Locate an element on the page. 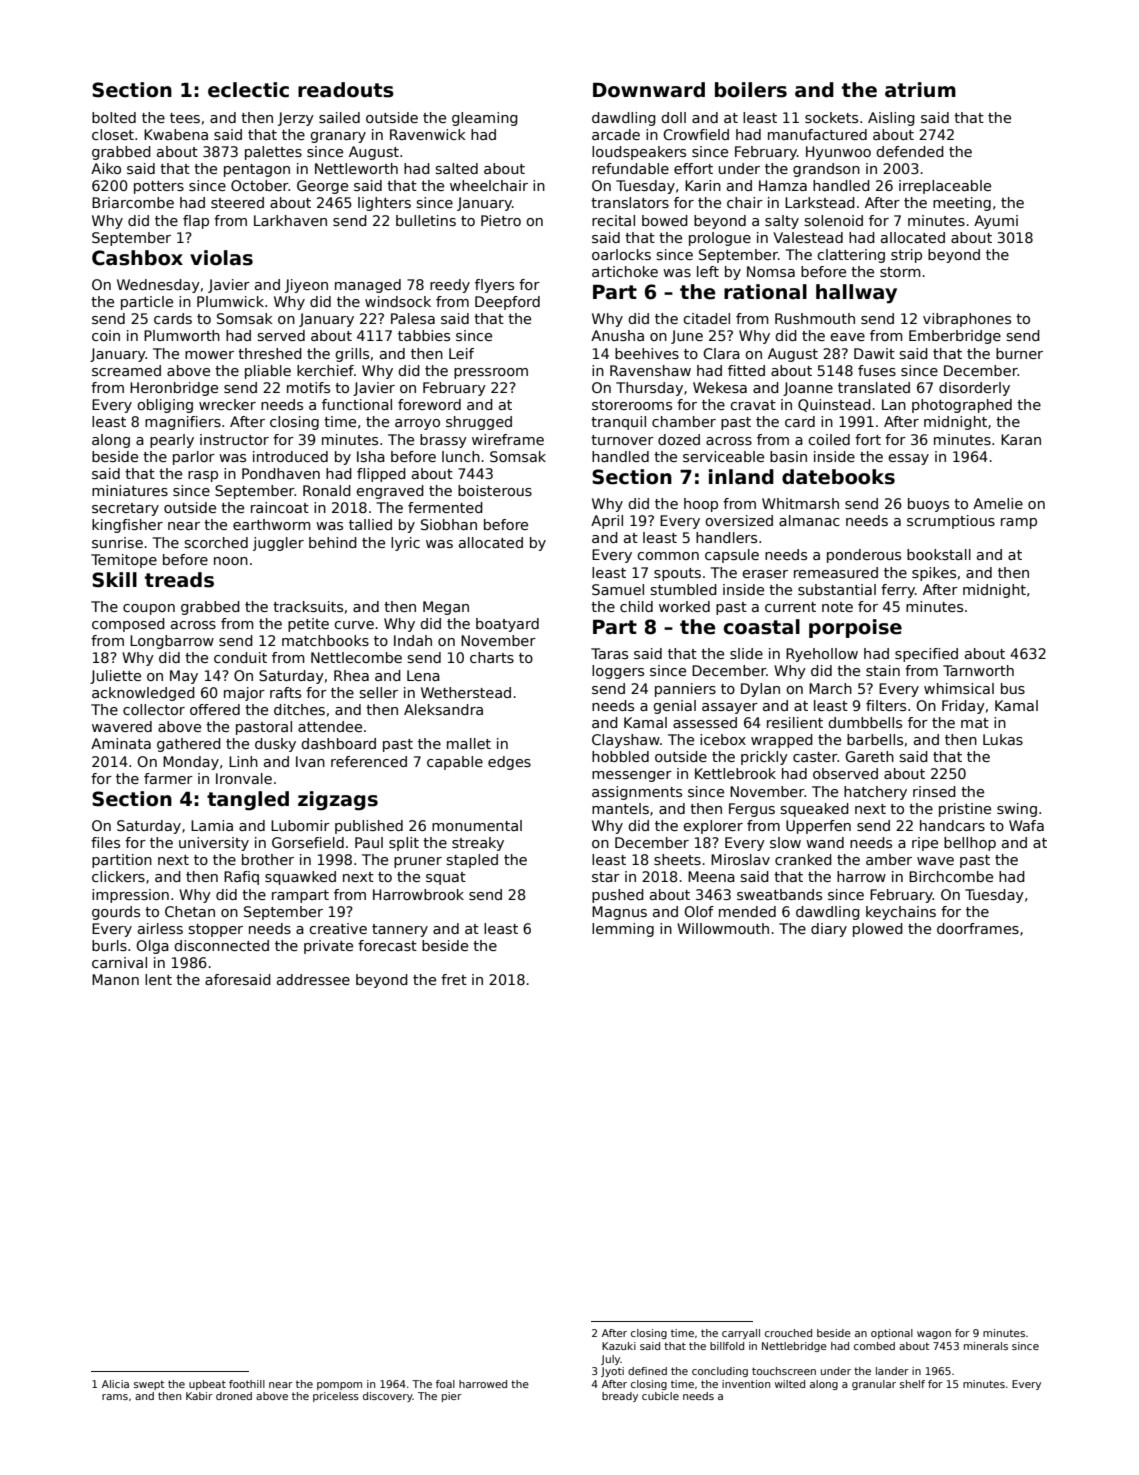 The width and height of the document is (1139, 1475). atrium is located at coordinates (920, 90).
